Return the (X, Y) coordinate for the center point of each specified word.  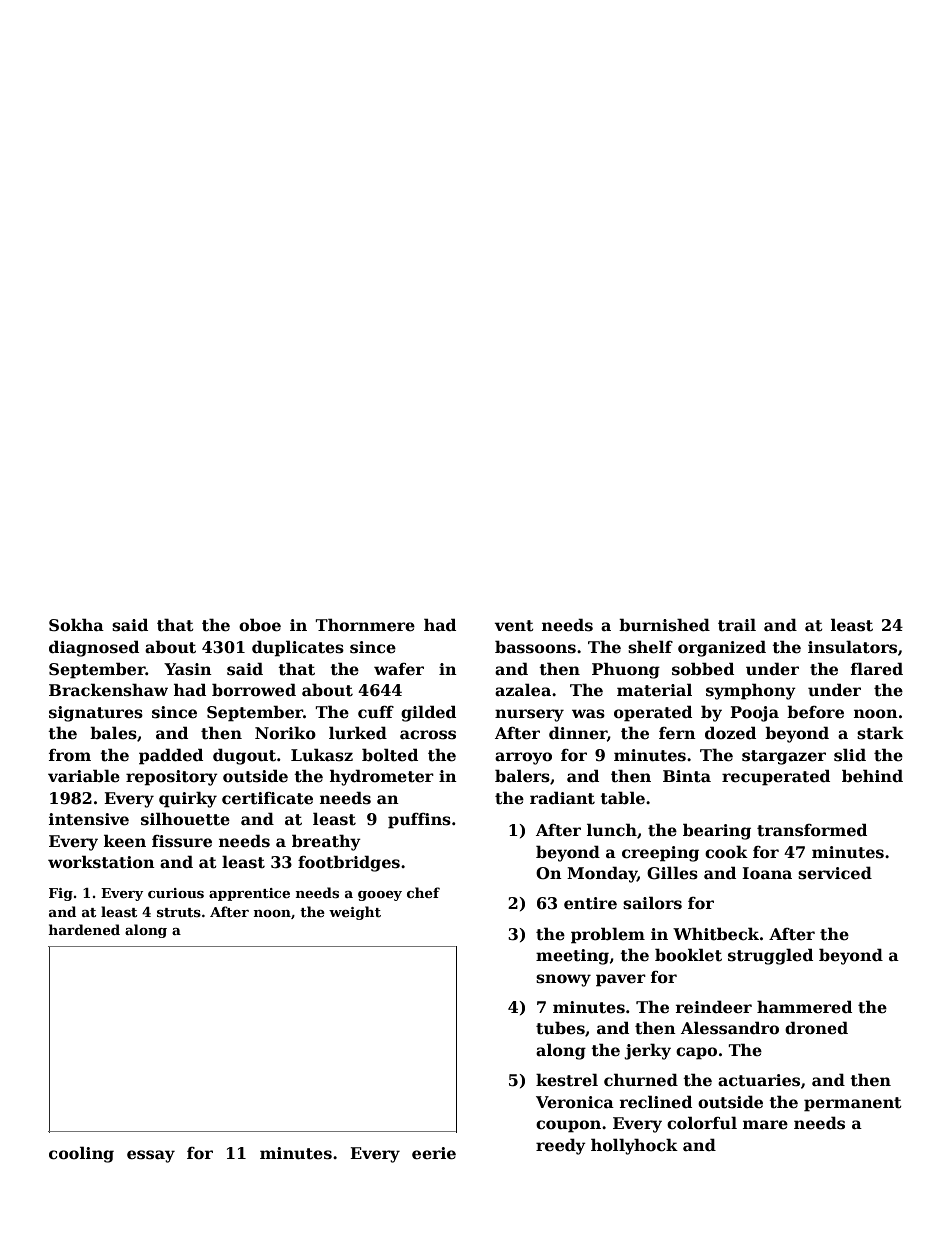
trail (737, 625)
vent (514, 626)
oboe (260, 625)
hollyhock (634, 1146)
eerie (434, 1153)
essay (151, 1156)
